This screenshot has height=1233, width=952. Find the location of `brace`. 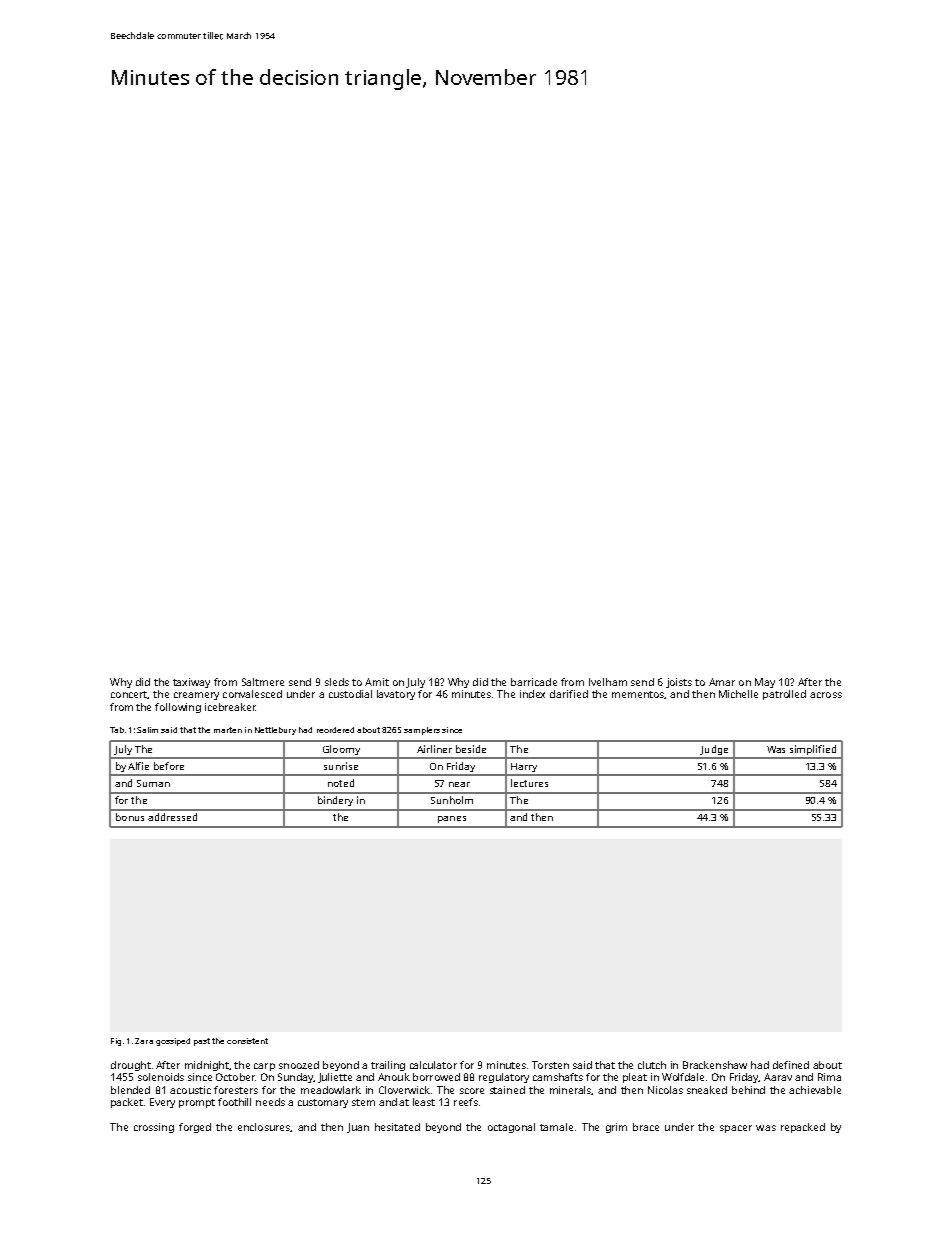

brace is located at coordinates (646, 1127).
